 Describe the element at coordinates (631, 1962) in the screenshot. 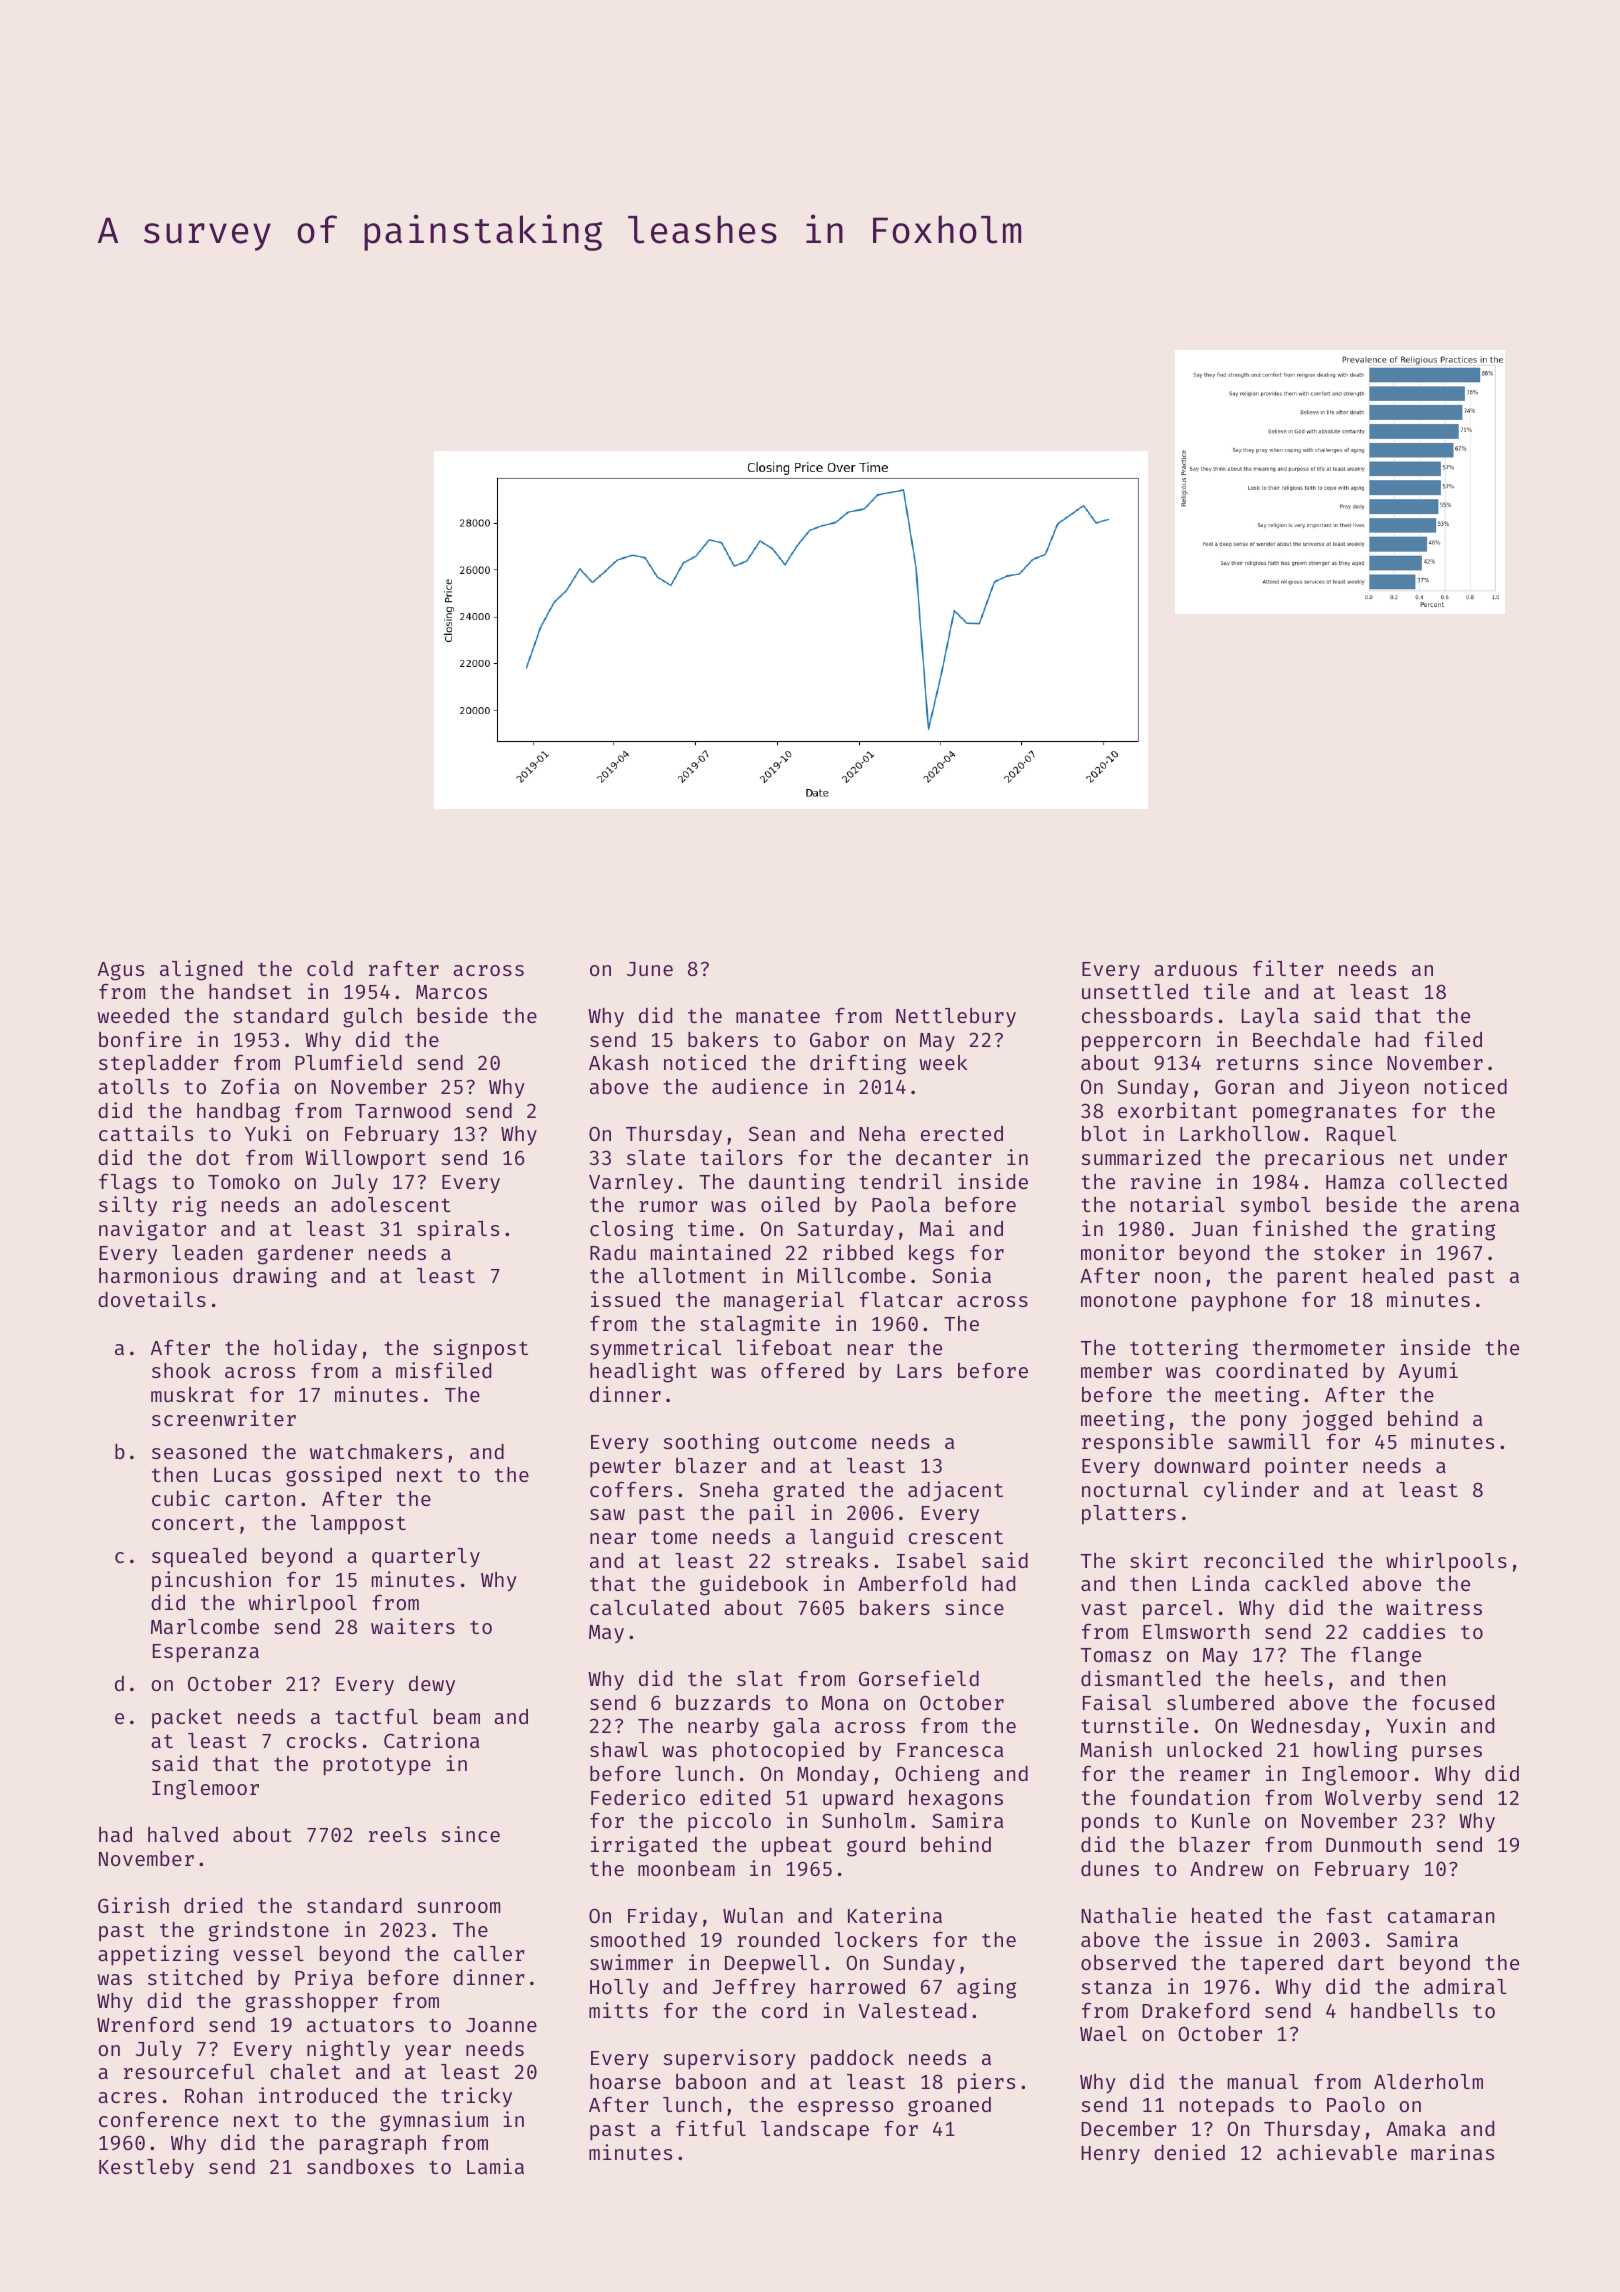

I see `swimmer` at that location.
